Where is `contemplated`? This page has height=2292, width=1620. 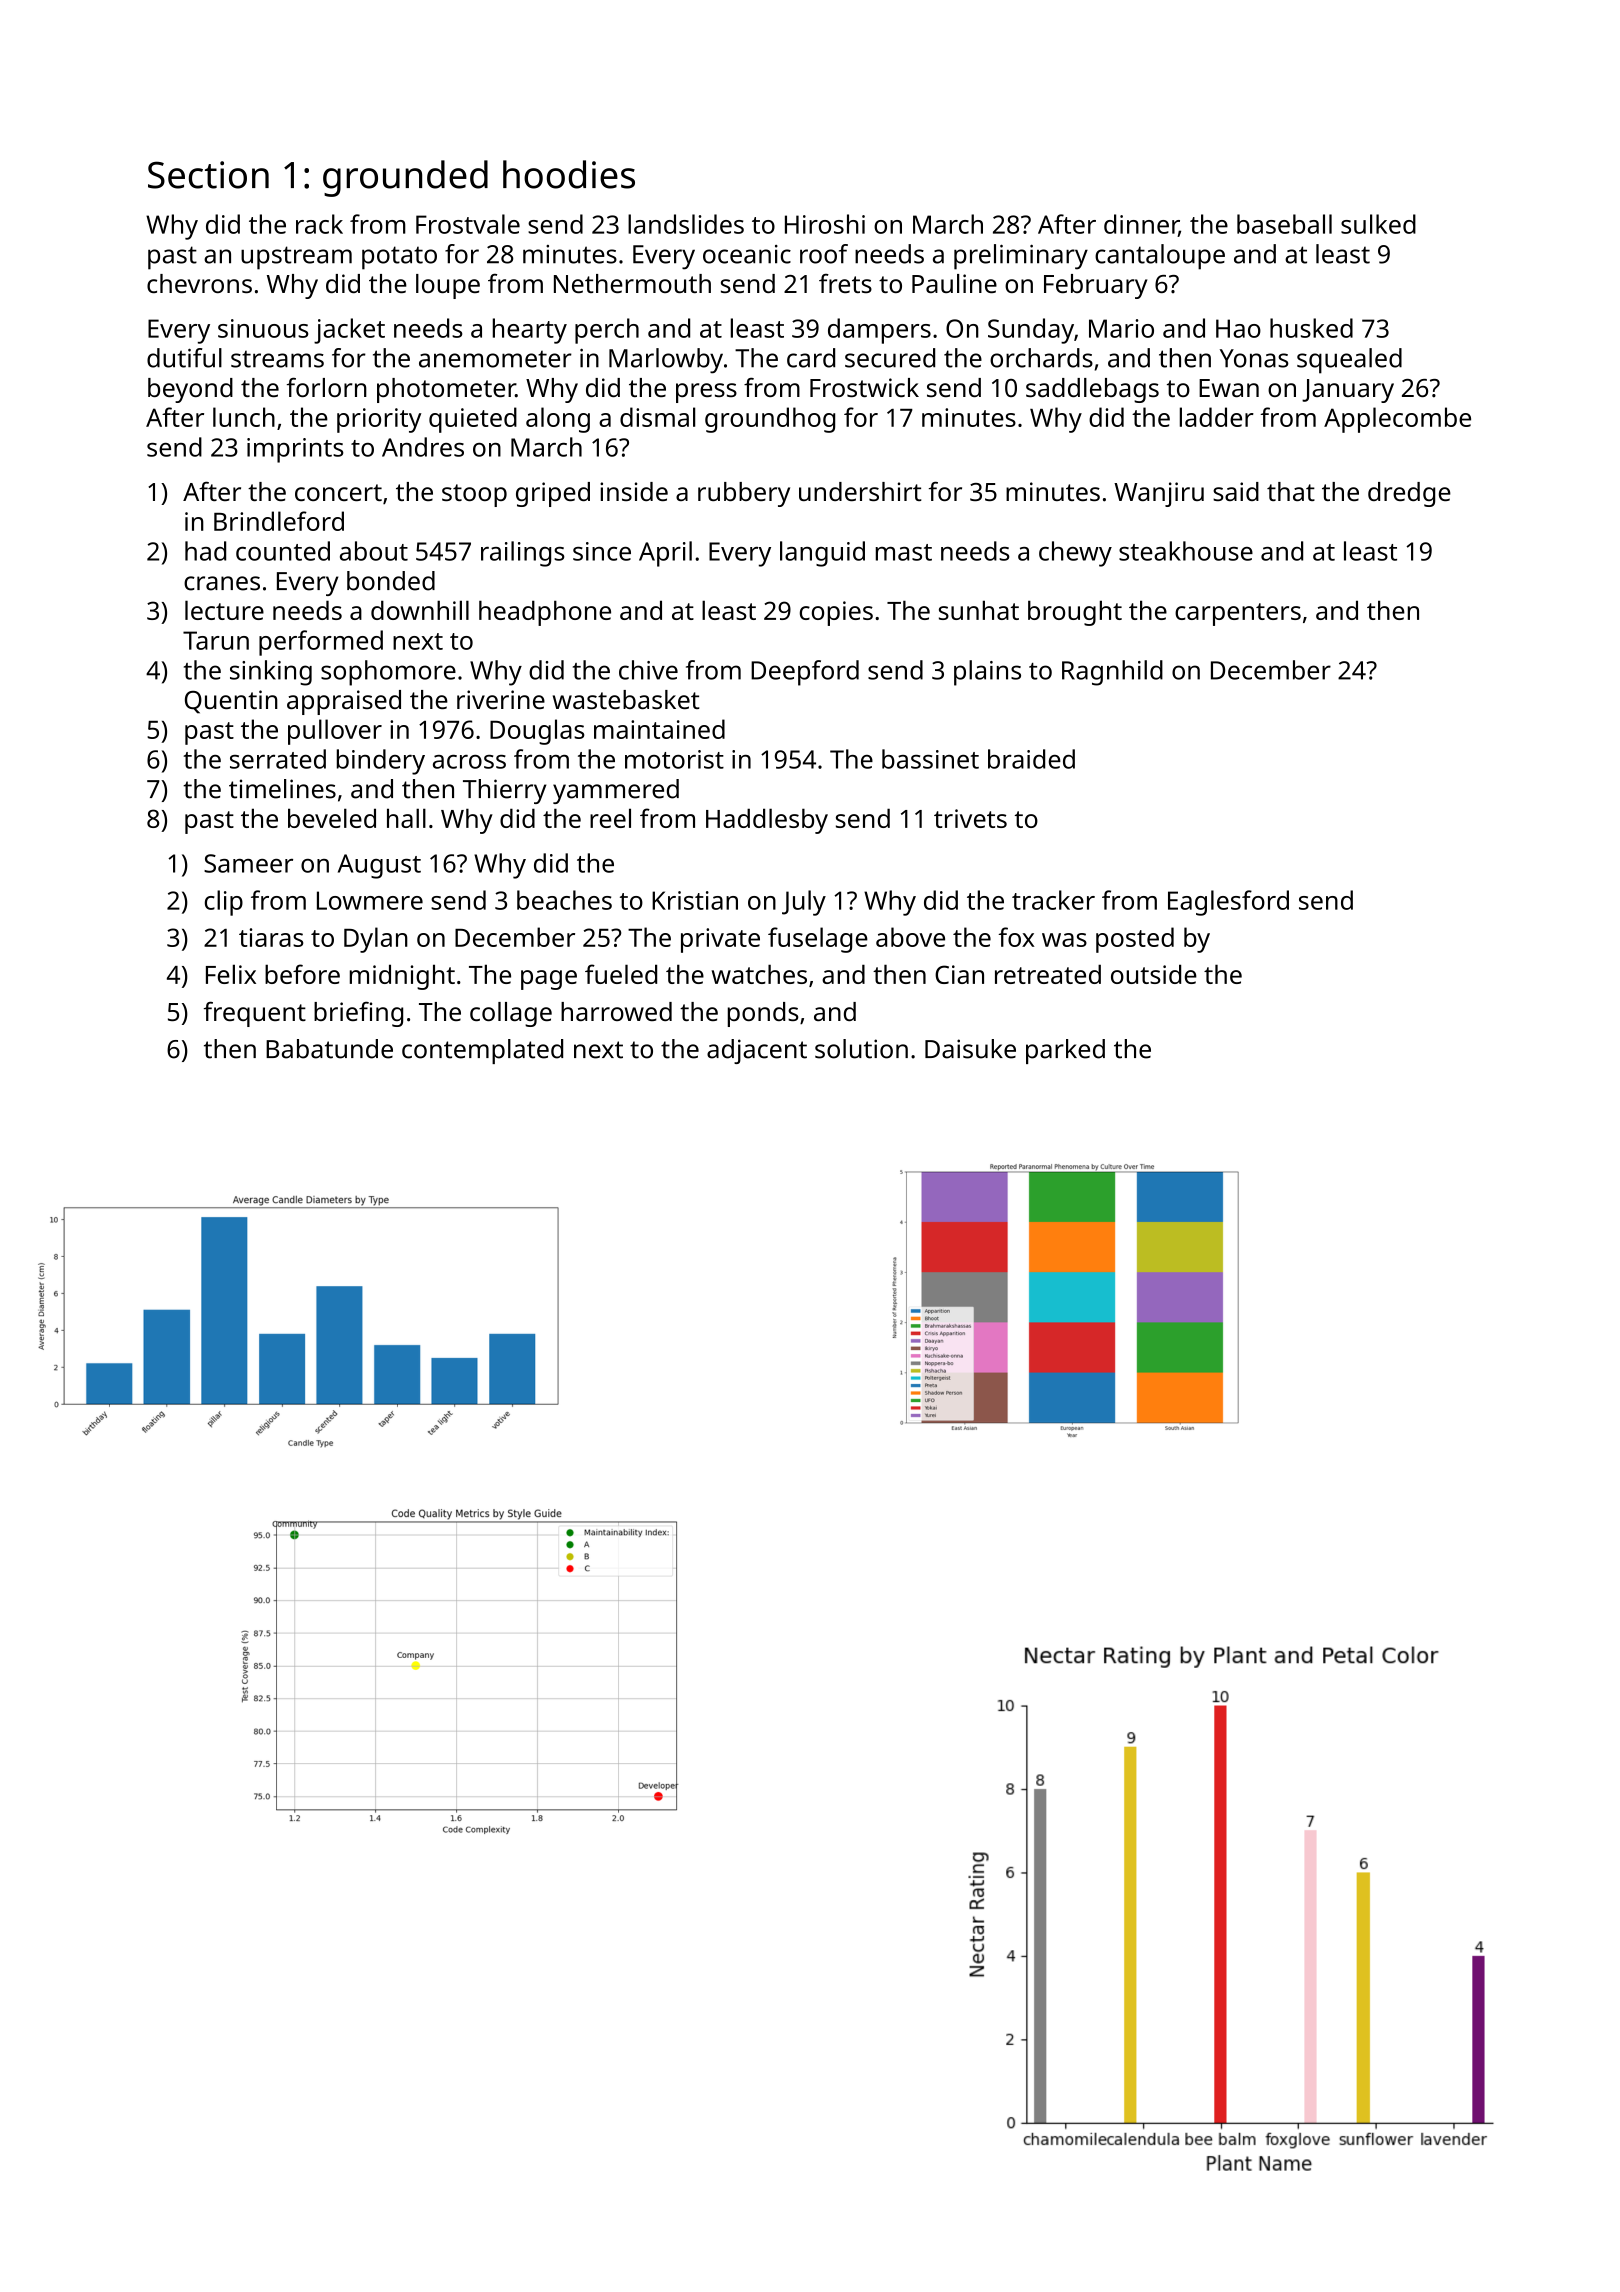 contemplated is located at coordinates (482, 1051).
